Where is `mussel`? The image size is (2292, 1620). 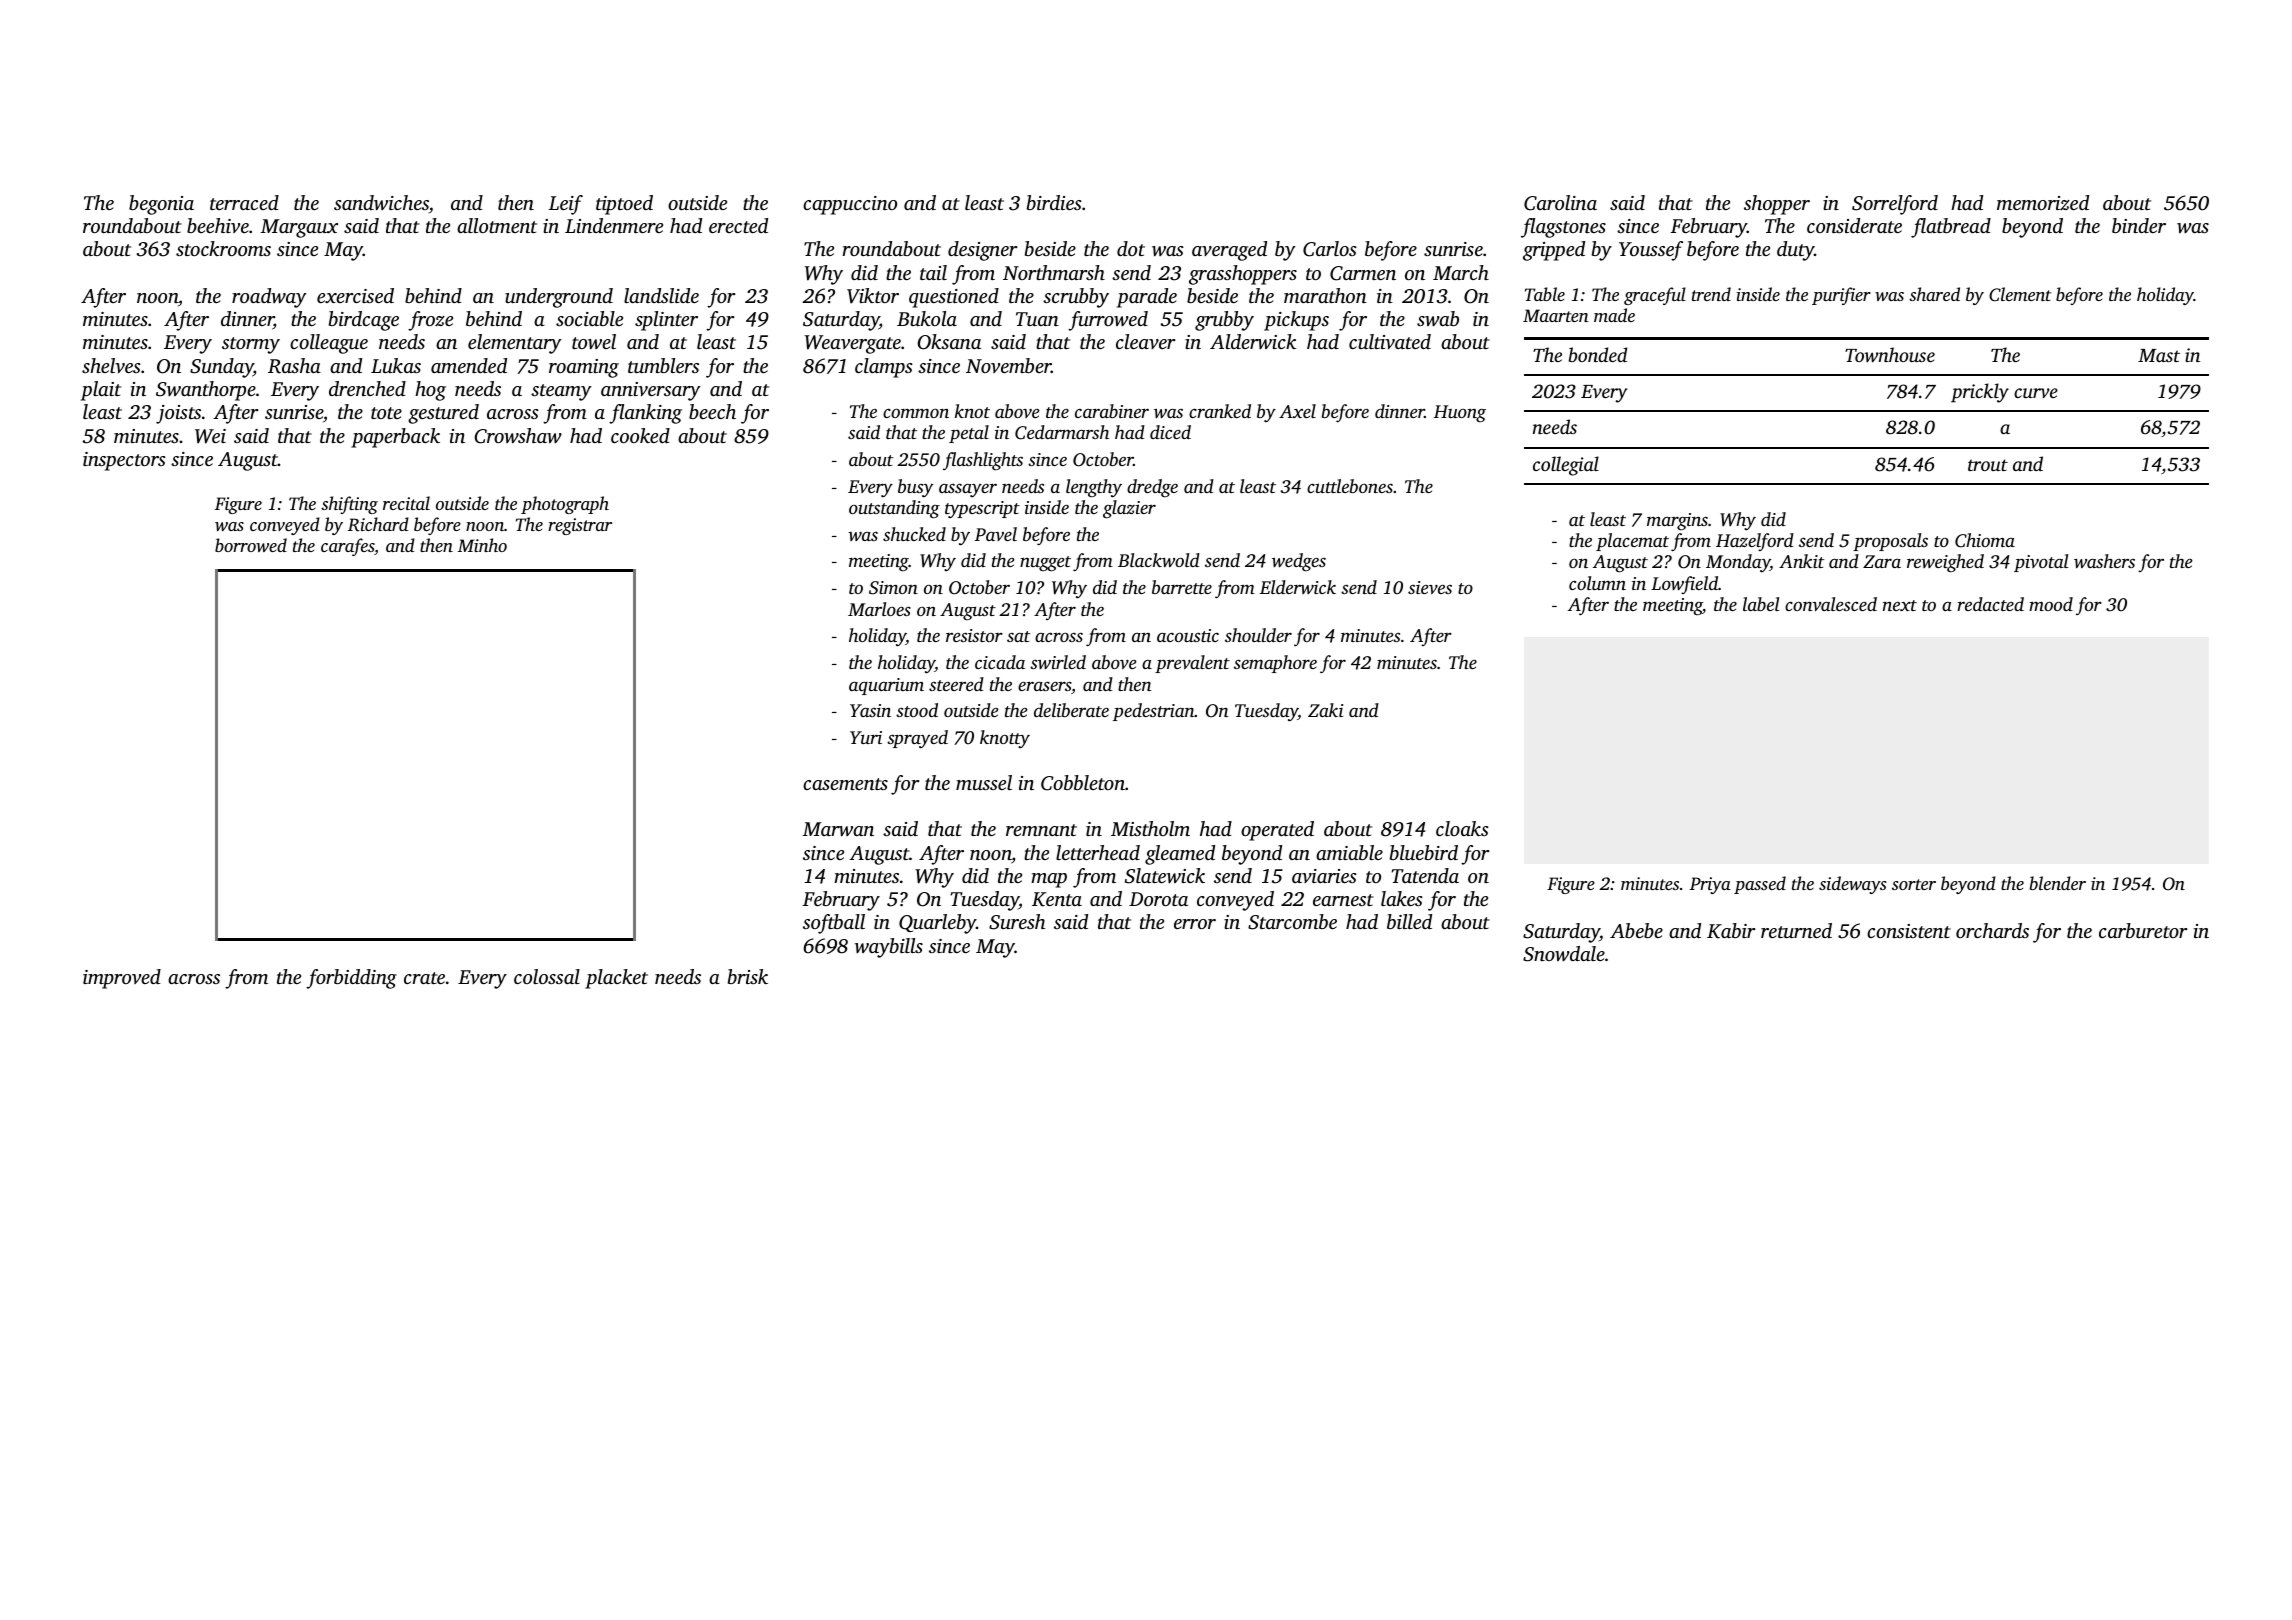
mussel is located at coordinates (984, 782).
